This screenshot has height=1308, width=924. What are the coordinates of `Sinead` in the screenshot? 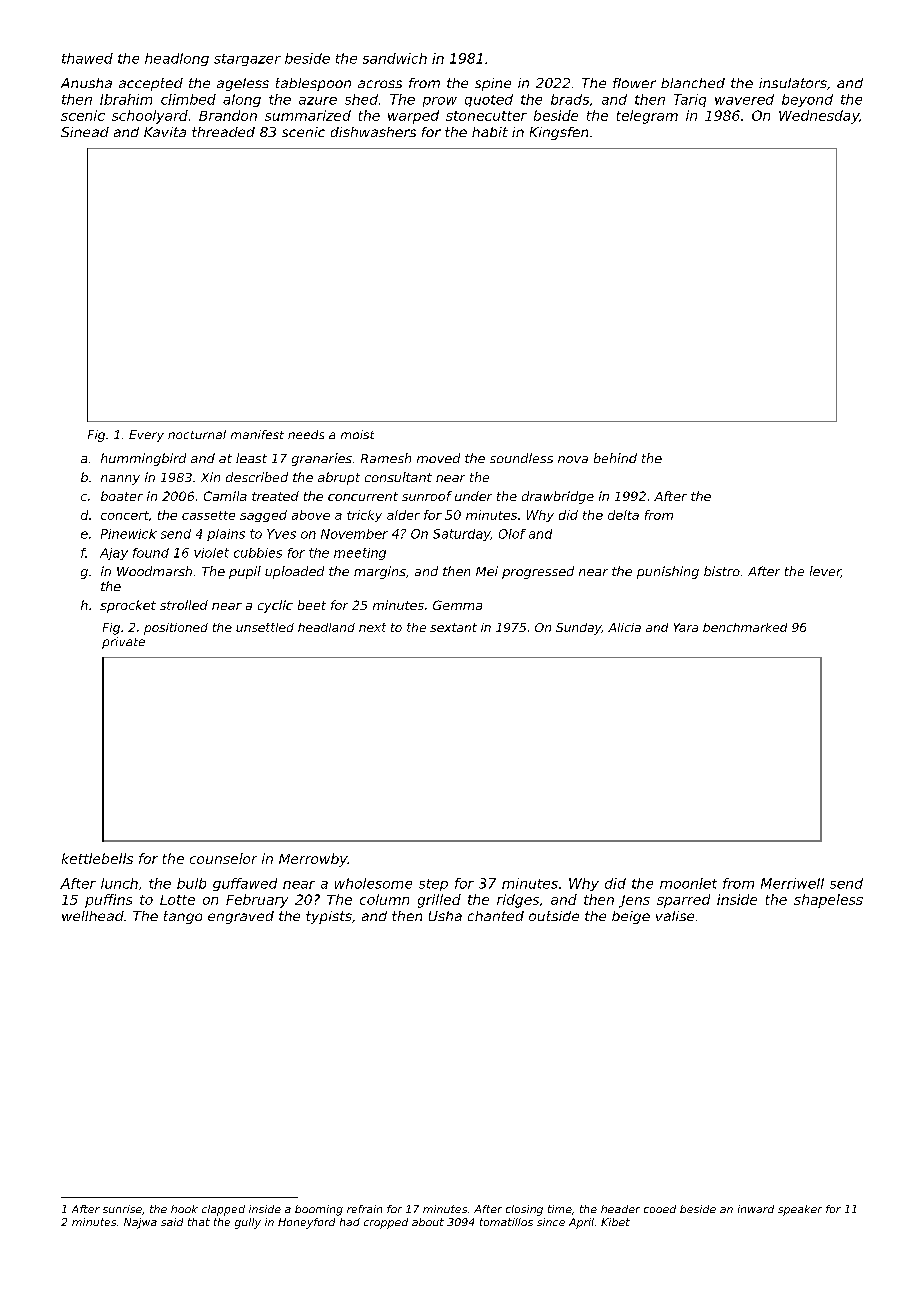 It's located at (85, 132).
